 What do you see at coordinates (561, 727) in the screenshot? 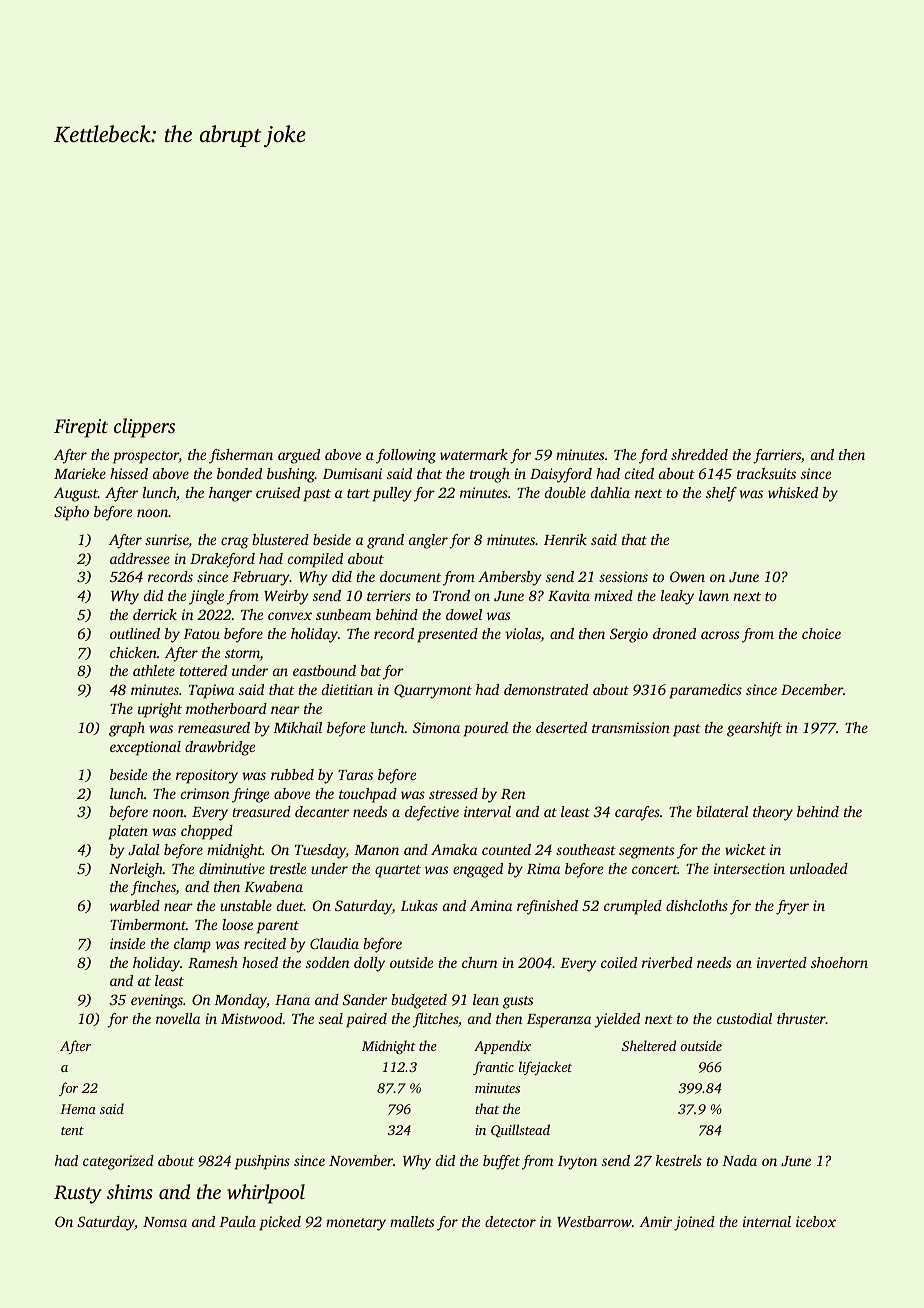
I see `deserted` at bounding box center [561, 727].
